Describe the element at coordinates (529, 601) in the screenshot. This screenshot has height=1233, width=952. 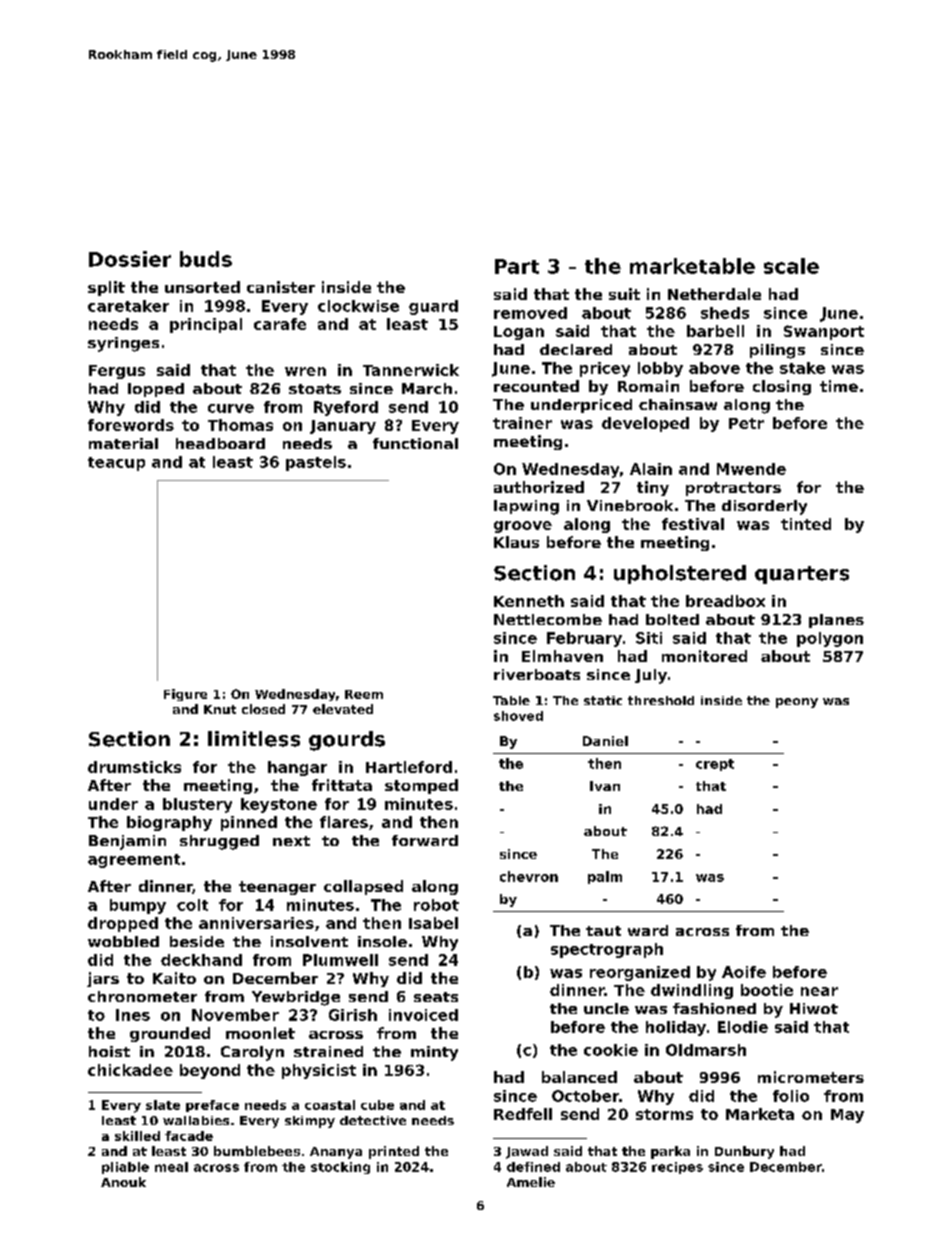
I see `Kenneth` at that location.
